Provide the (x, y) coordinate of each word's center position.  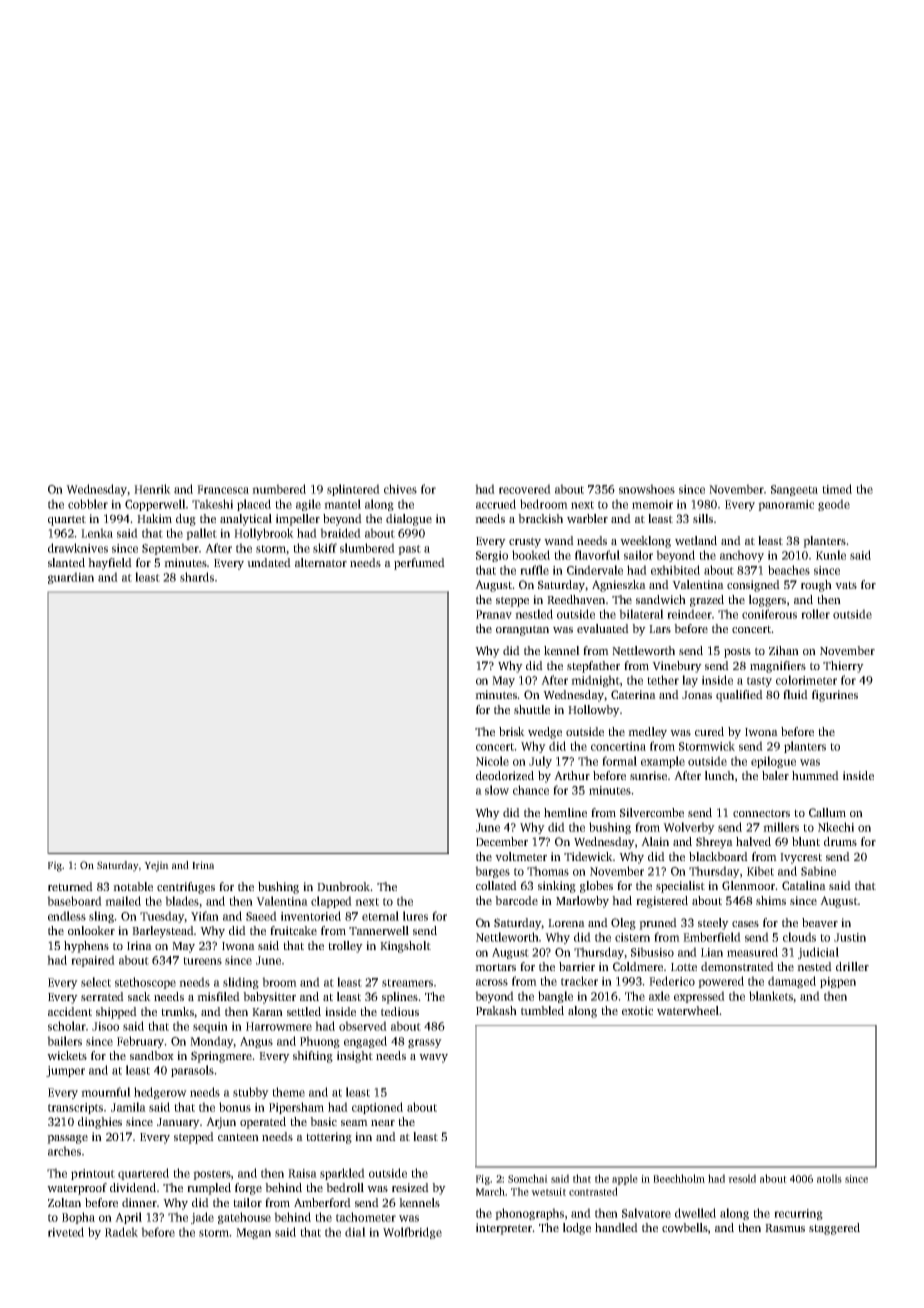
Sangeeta (794, 490)
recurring (798, 1214)
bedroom (544, 504)
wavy (433, 1058)
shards (197, 577)
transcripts (75, 1108)
